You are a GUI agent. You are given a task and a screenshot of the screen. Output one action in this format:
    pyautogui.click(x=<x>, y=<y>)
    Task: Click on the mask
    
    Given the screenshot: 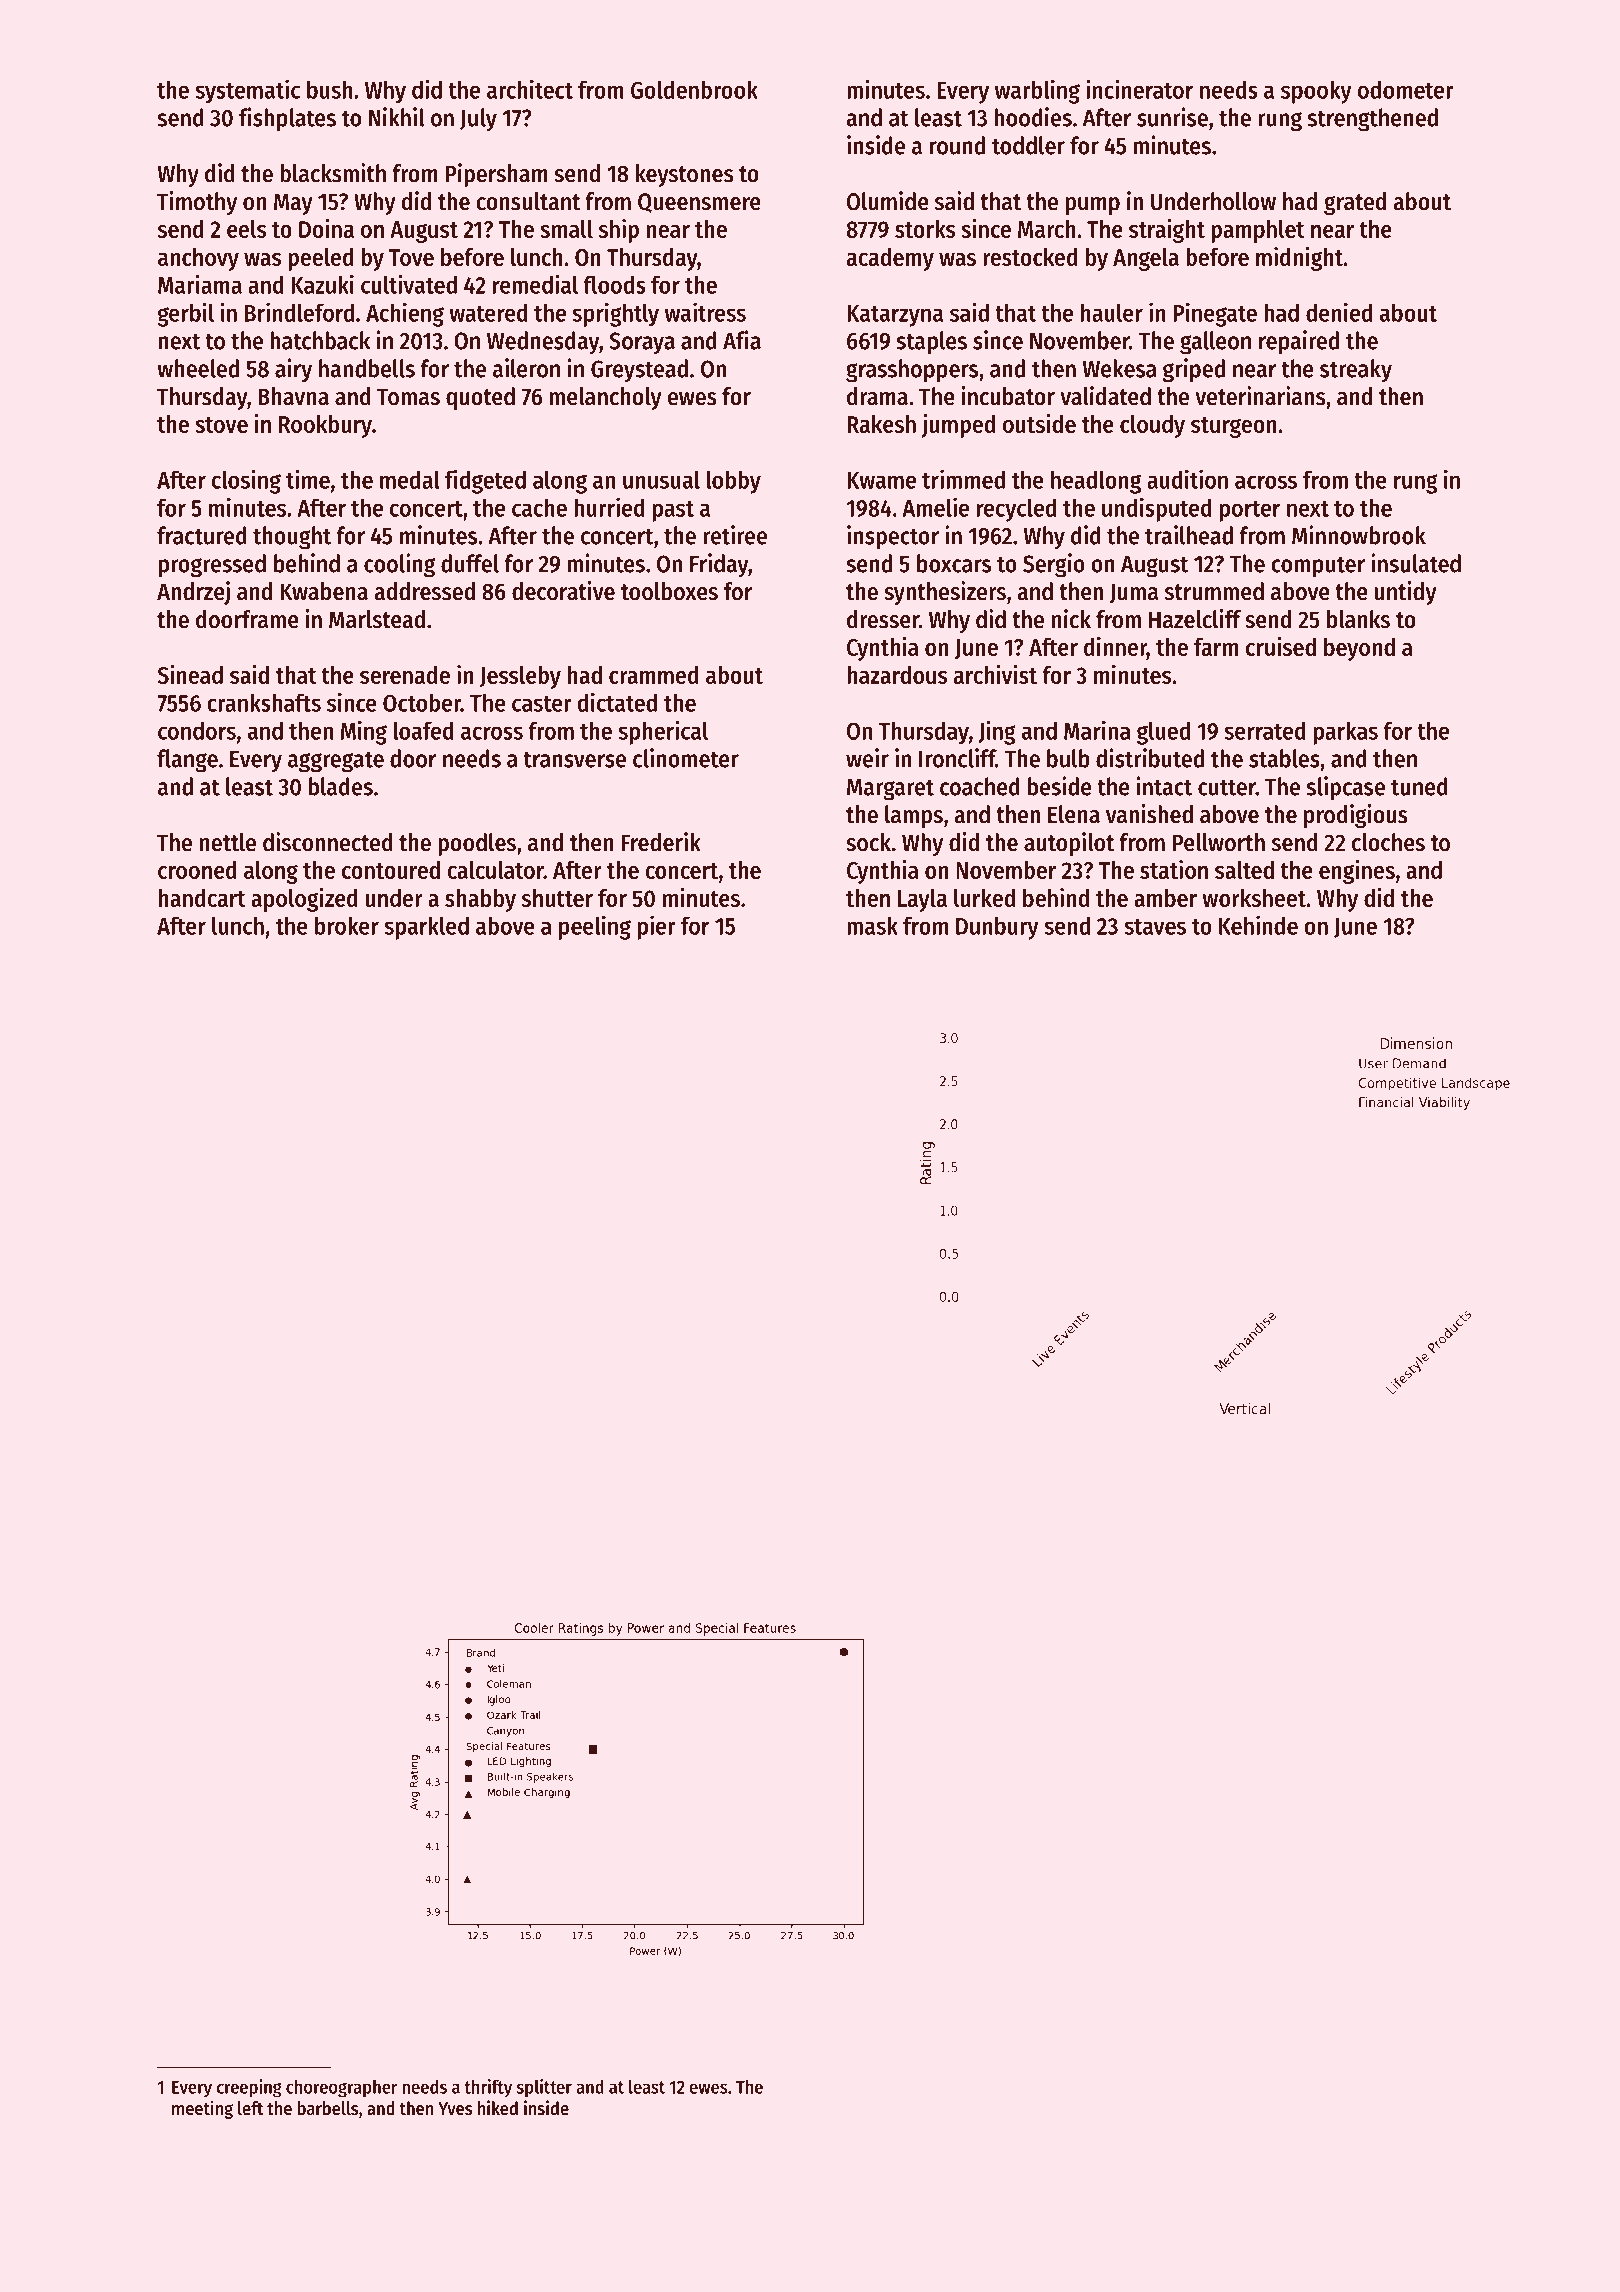 What is the action you would take?
    pyautogui.click(x=872, y=926)
